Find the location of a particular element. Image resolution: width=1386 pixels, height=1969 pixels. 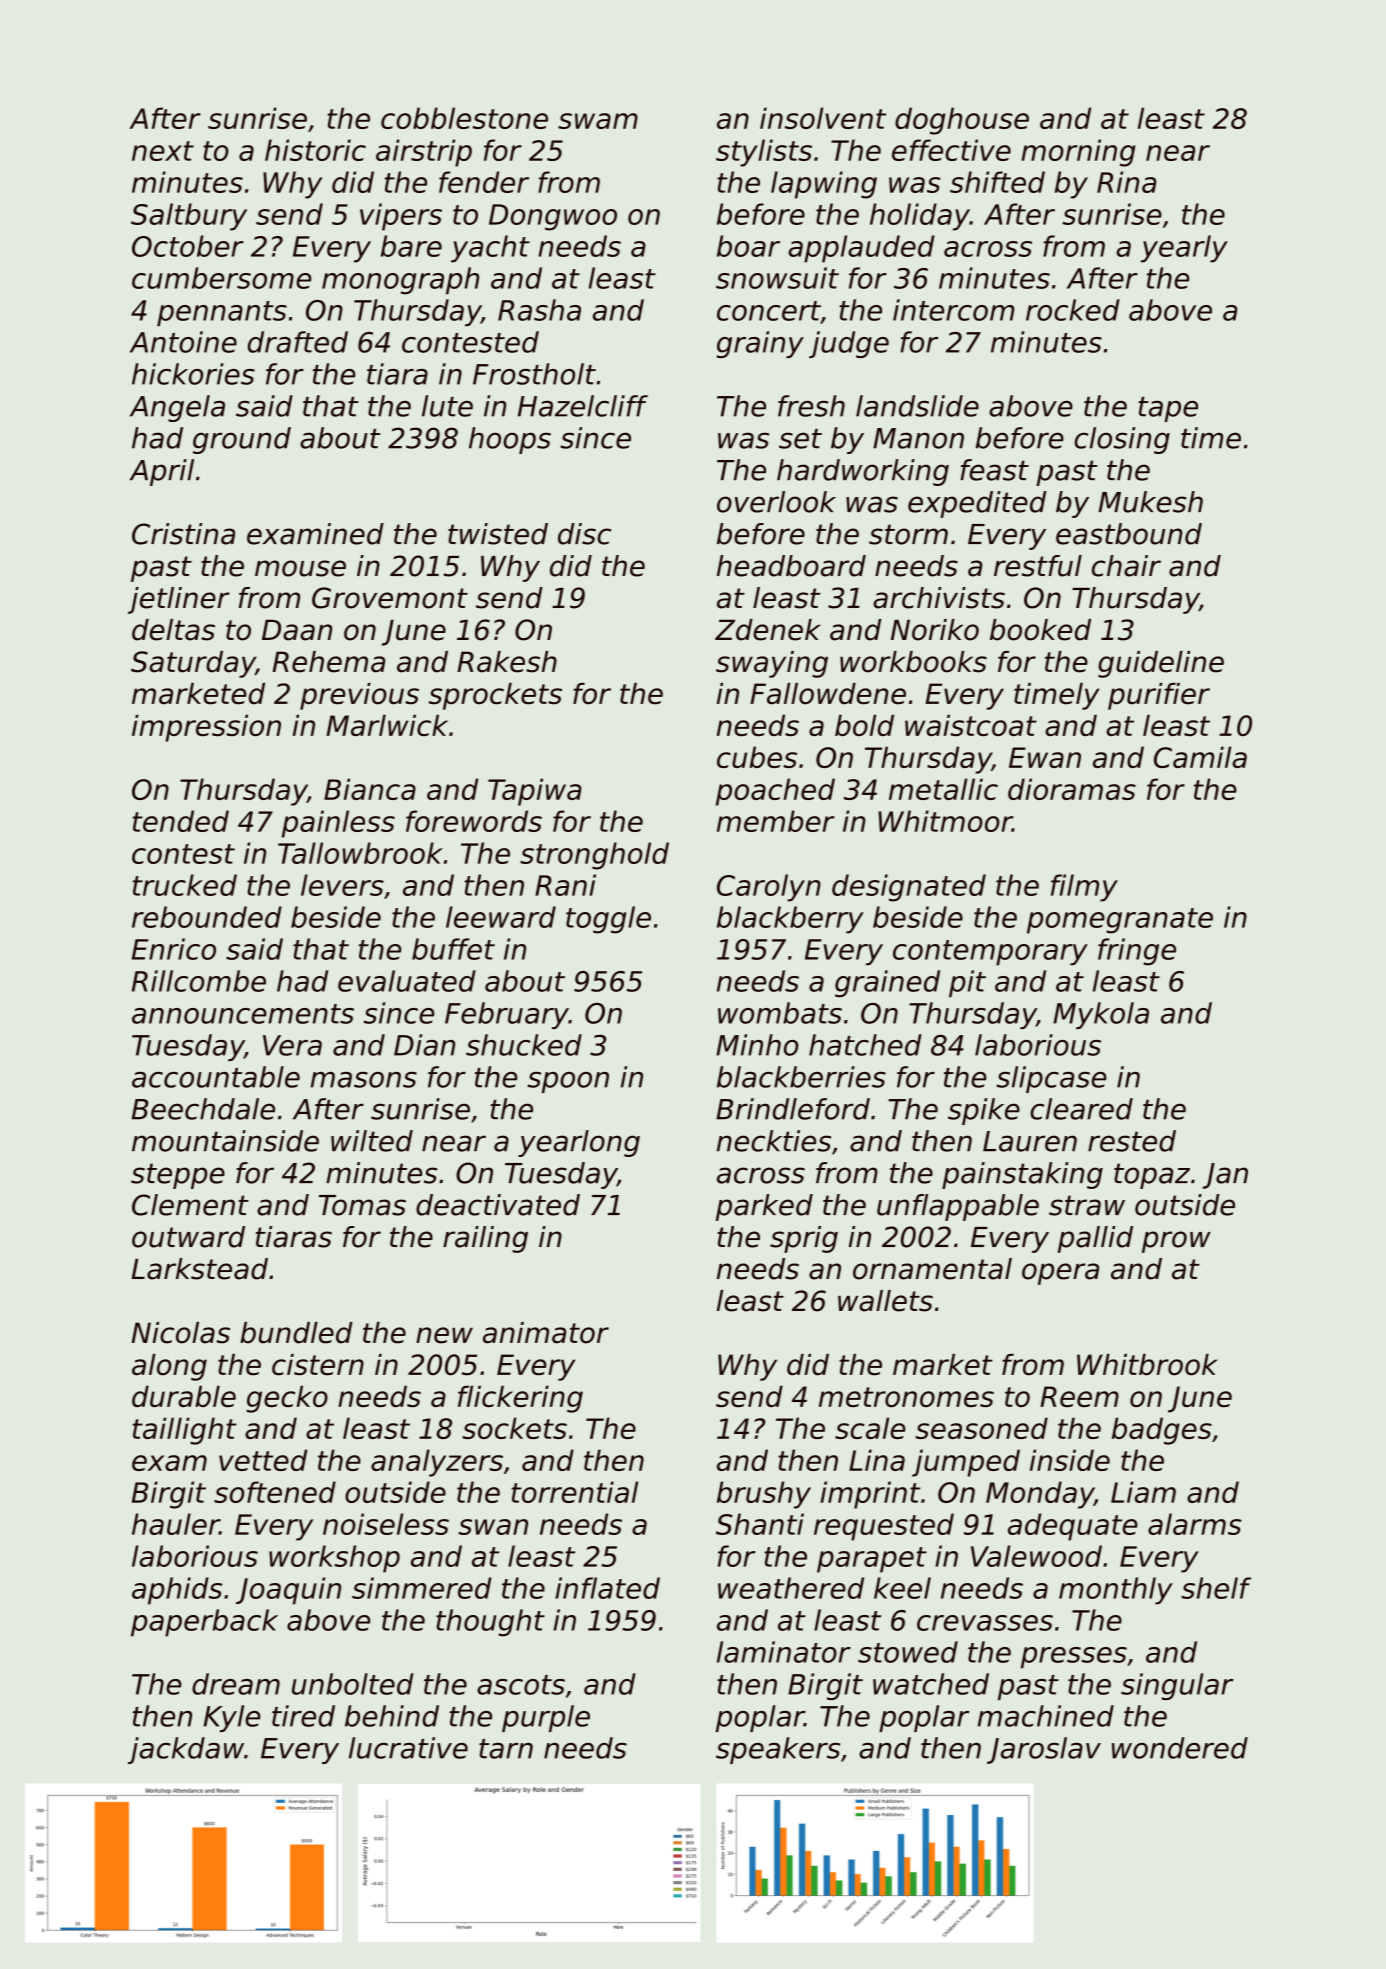

swam is located at coordinates (598, 121).
